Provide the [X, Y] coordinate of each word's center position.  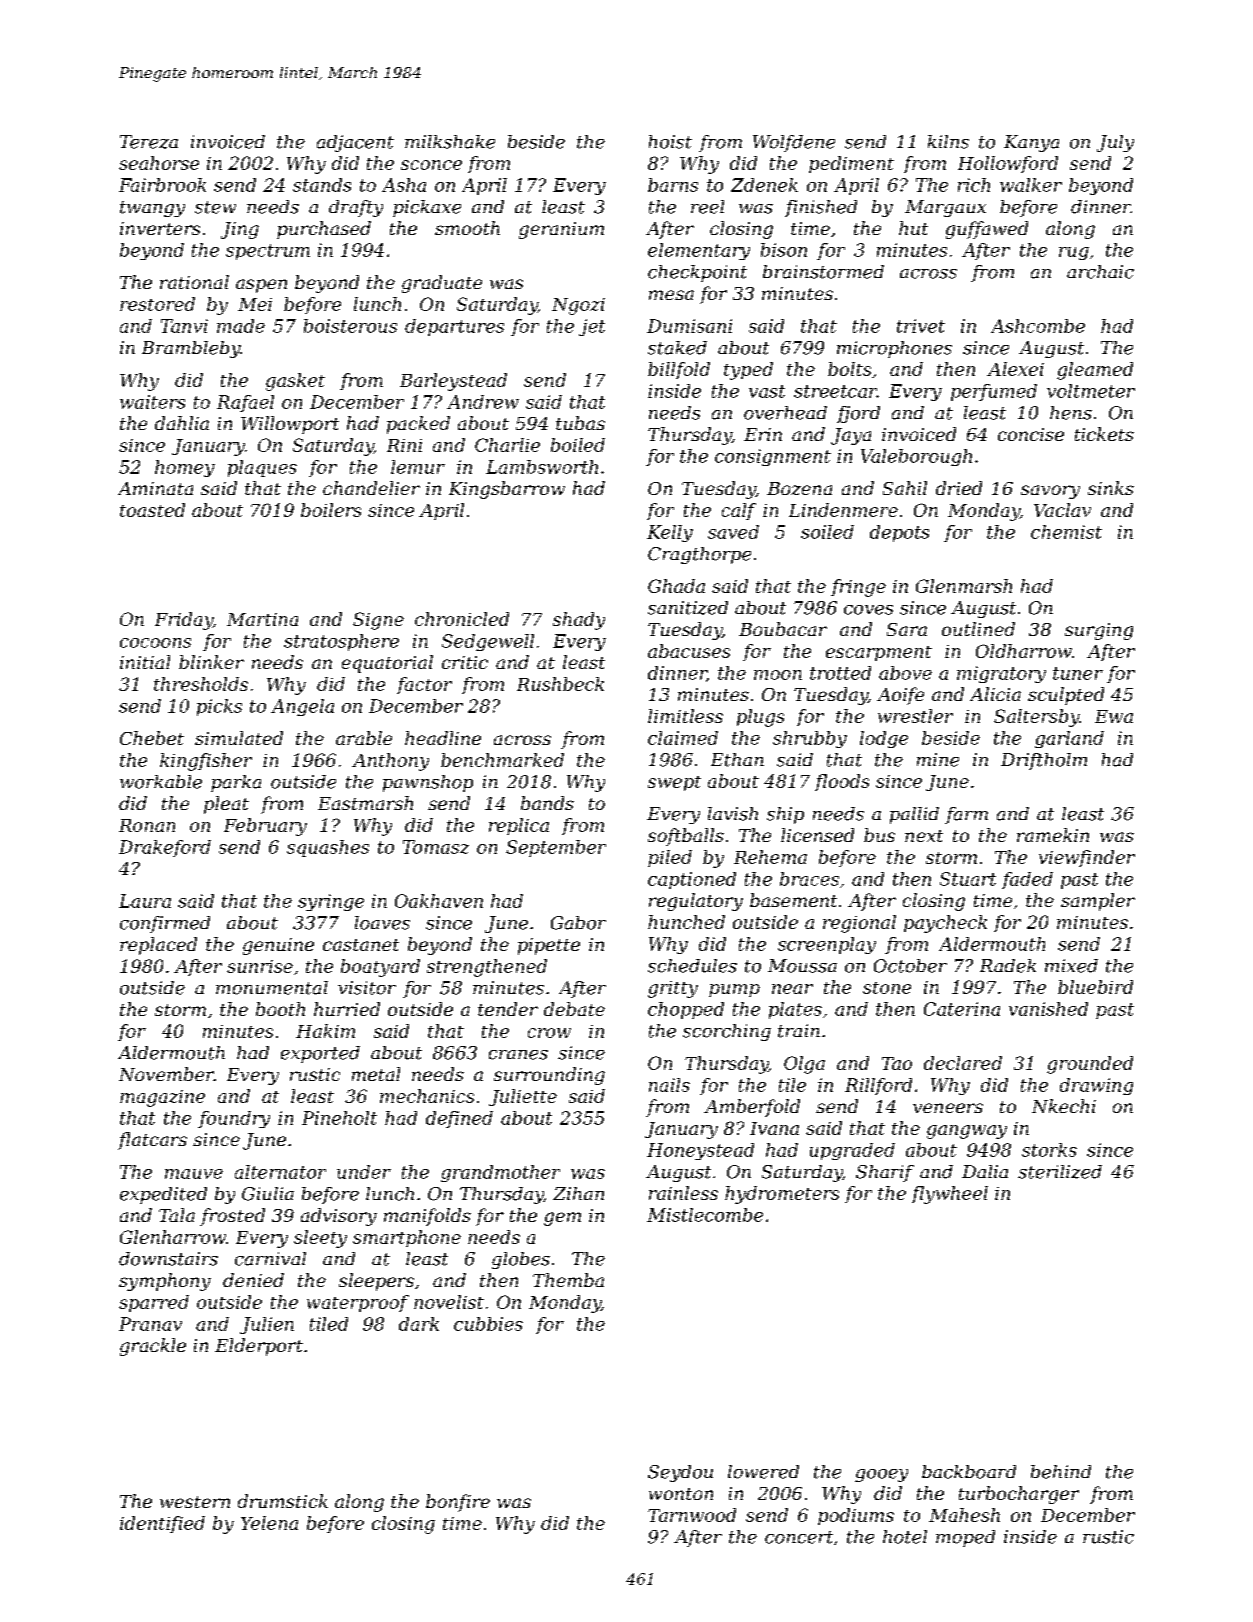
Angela [302, 707]
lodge [884, 739]
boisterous [350, 326]
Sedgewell [488, 642]
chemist [1066, 532]
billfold [679, 370]
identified [162, 1524]
